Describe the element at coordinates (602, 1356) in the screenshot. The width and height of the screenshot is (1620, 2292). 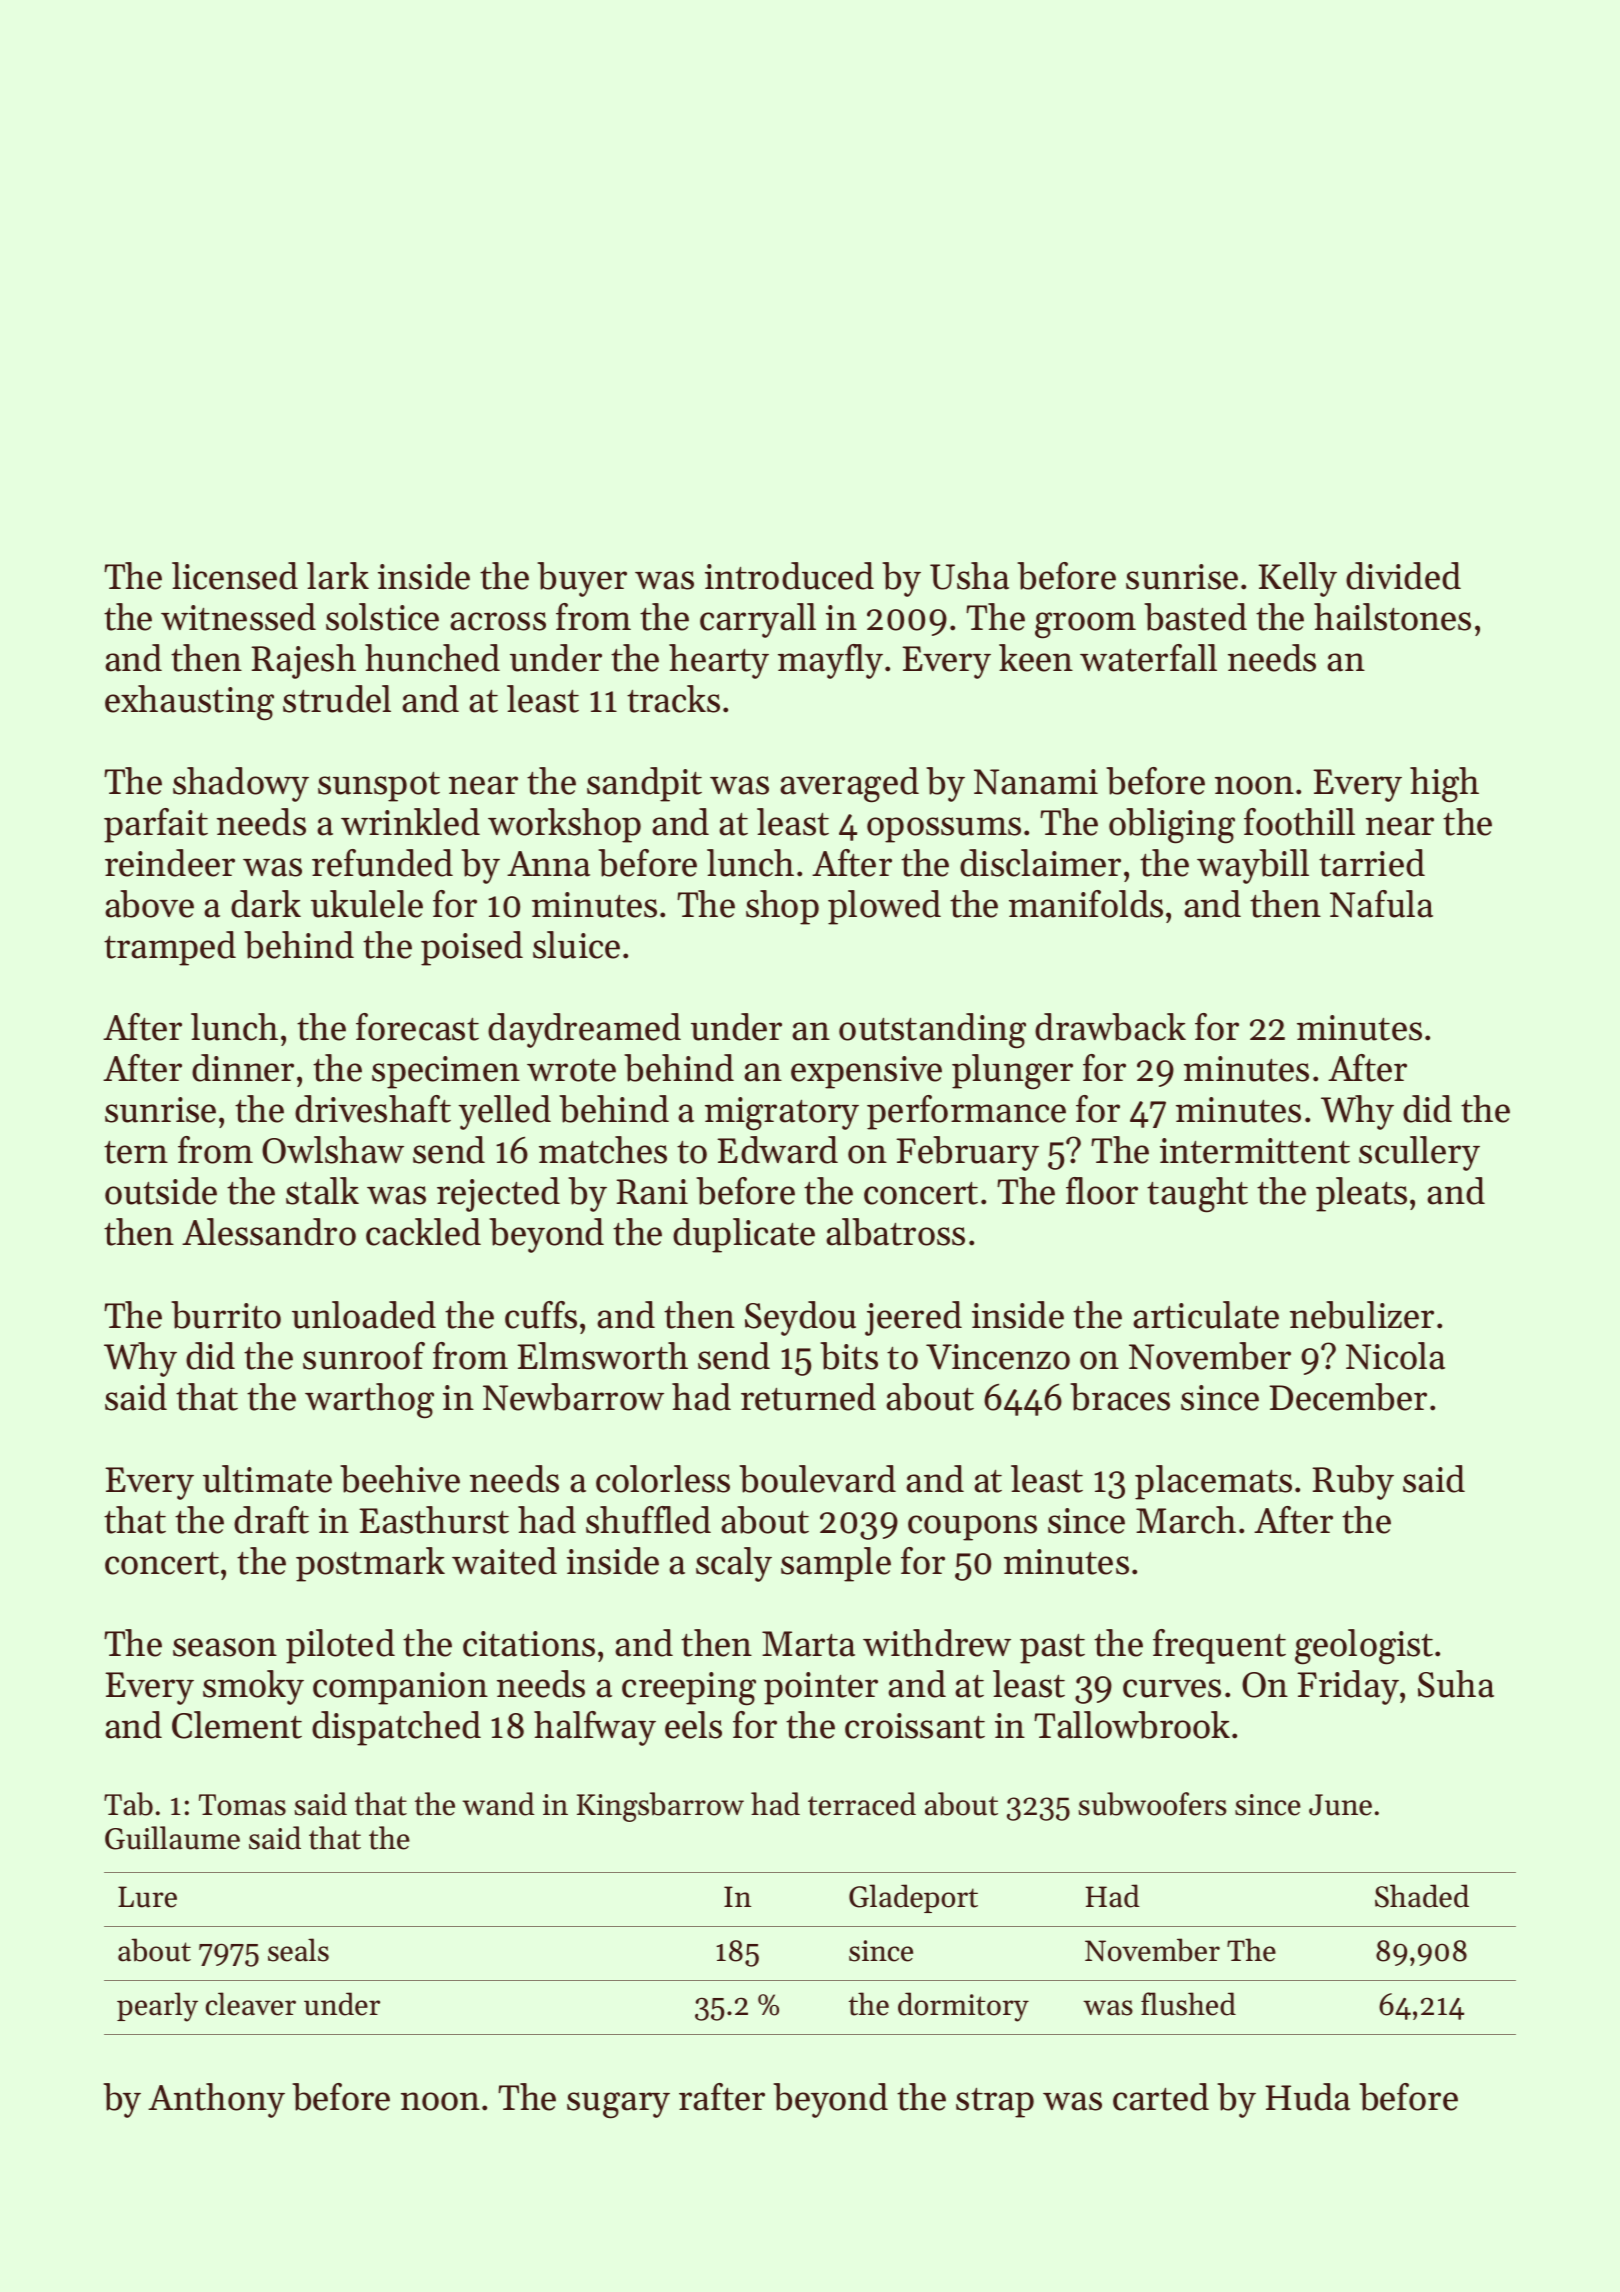
I see `Elmsworth` at that location.
